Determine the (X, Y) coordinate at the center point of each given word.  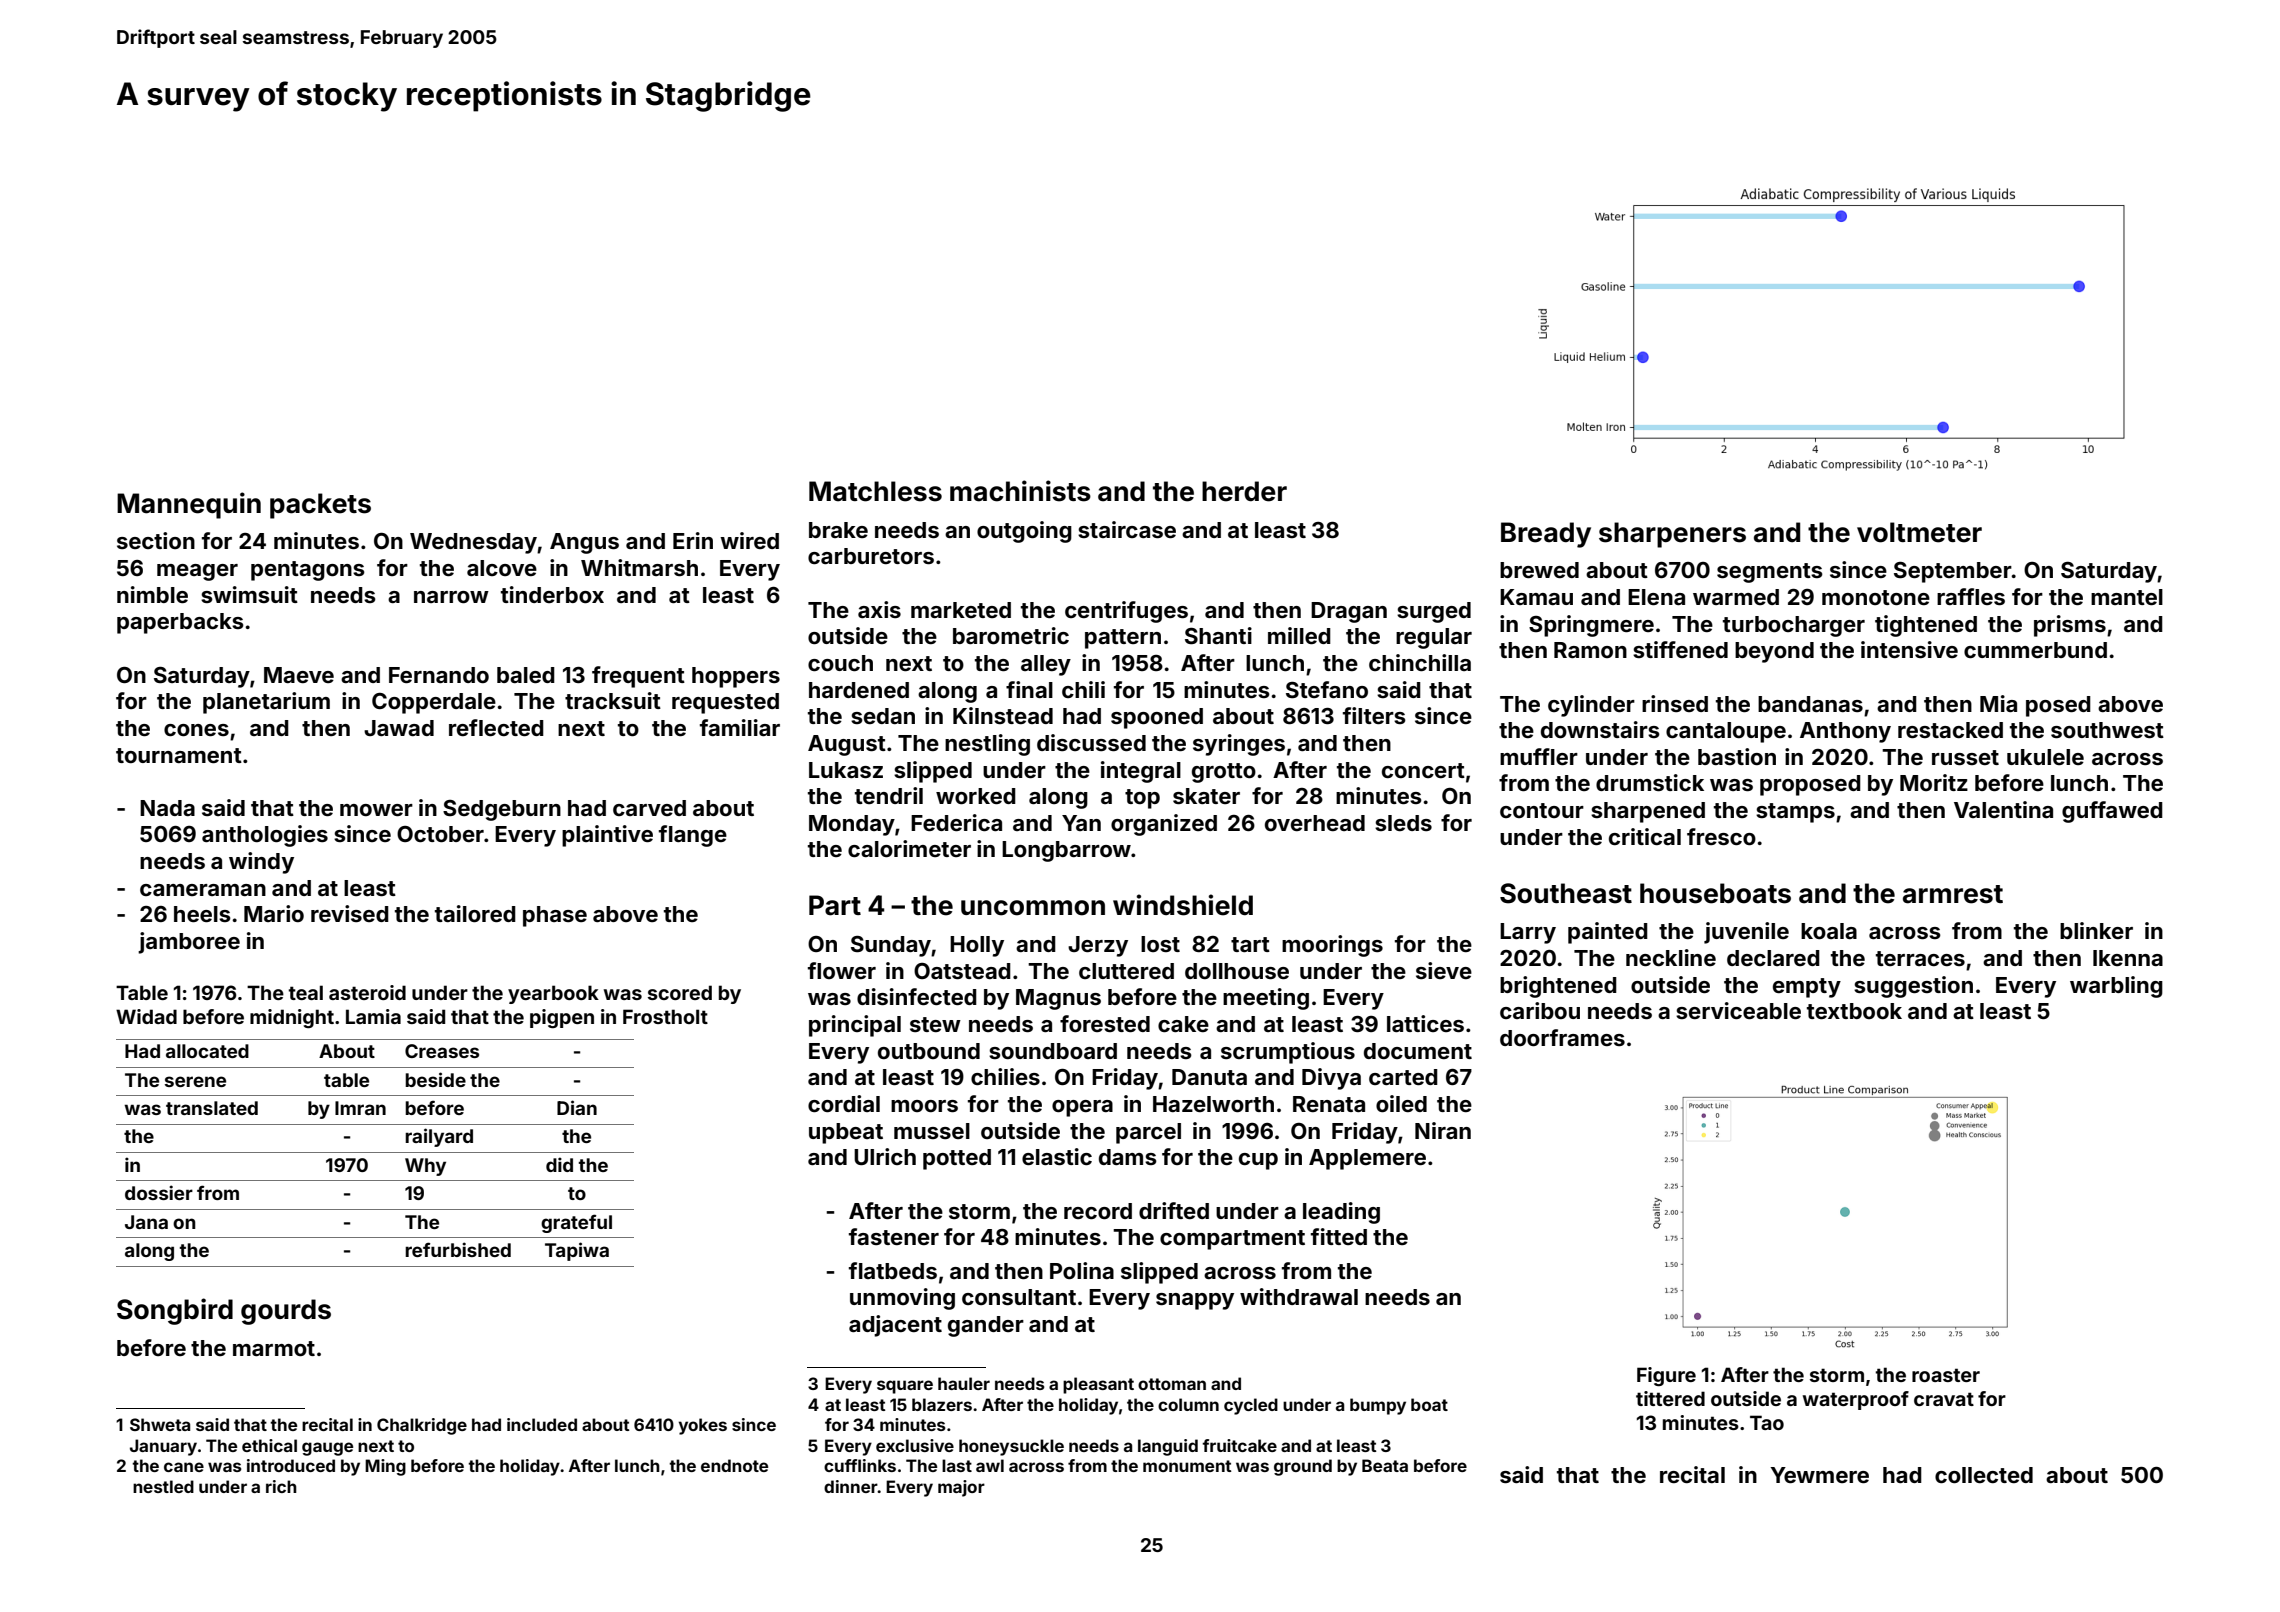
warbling (2116, 987)
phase (555, 916)
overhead (1315, 823)
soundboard (1053, 1051)
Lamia (373, 1016)
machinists (1020, 491)
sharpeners (1672, 535)
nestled (163, 1486)
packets (320, 506)
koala (1829, 931)
